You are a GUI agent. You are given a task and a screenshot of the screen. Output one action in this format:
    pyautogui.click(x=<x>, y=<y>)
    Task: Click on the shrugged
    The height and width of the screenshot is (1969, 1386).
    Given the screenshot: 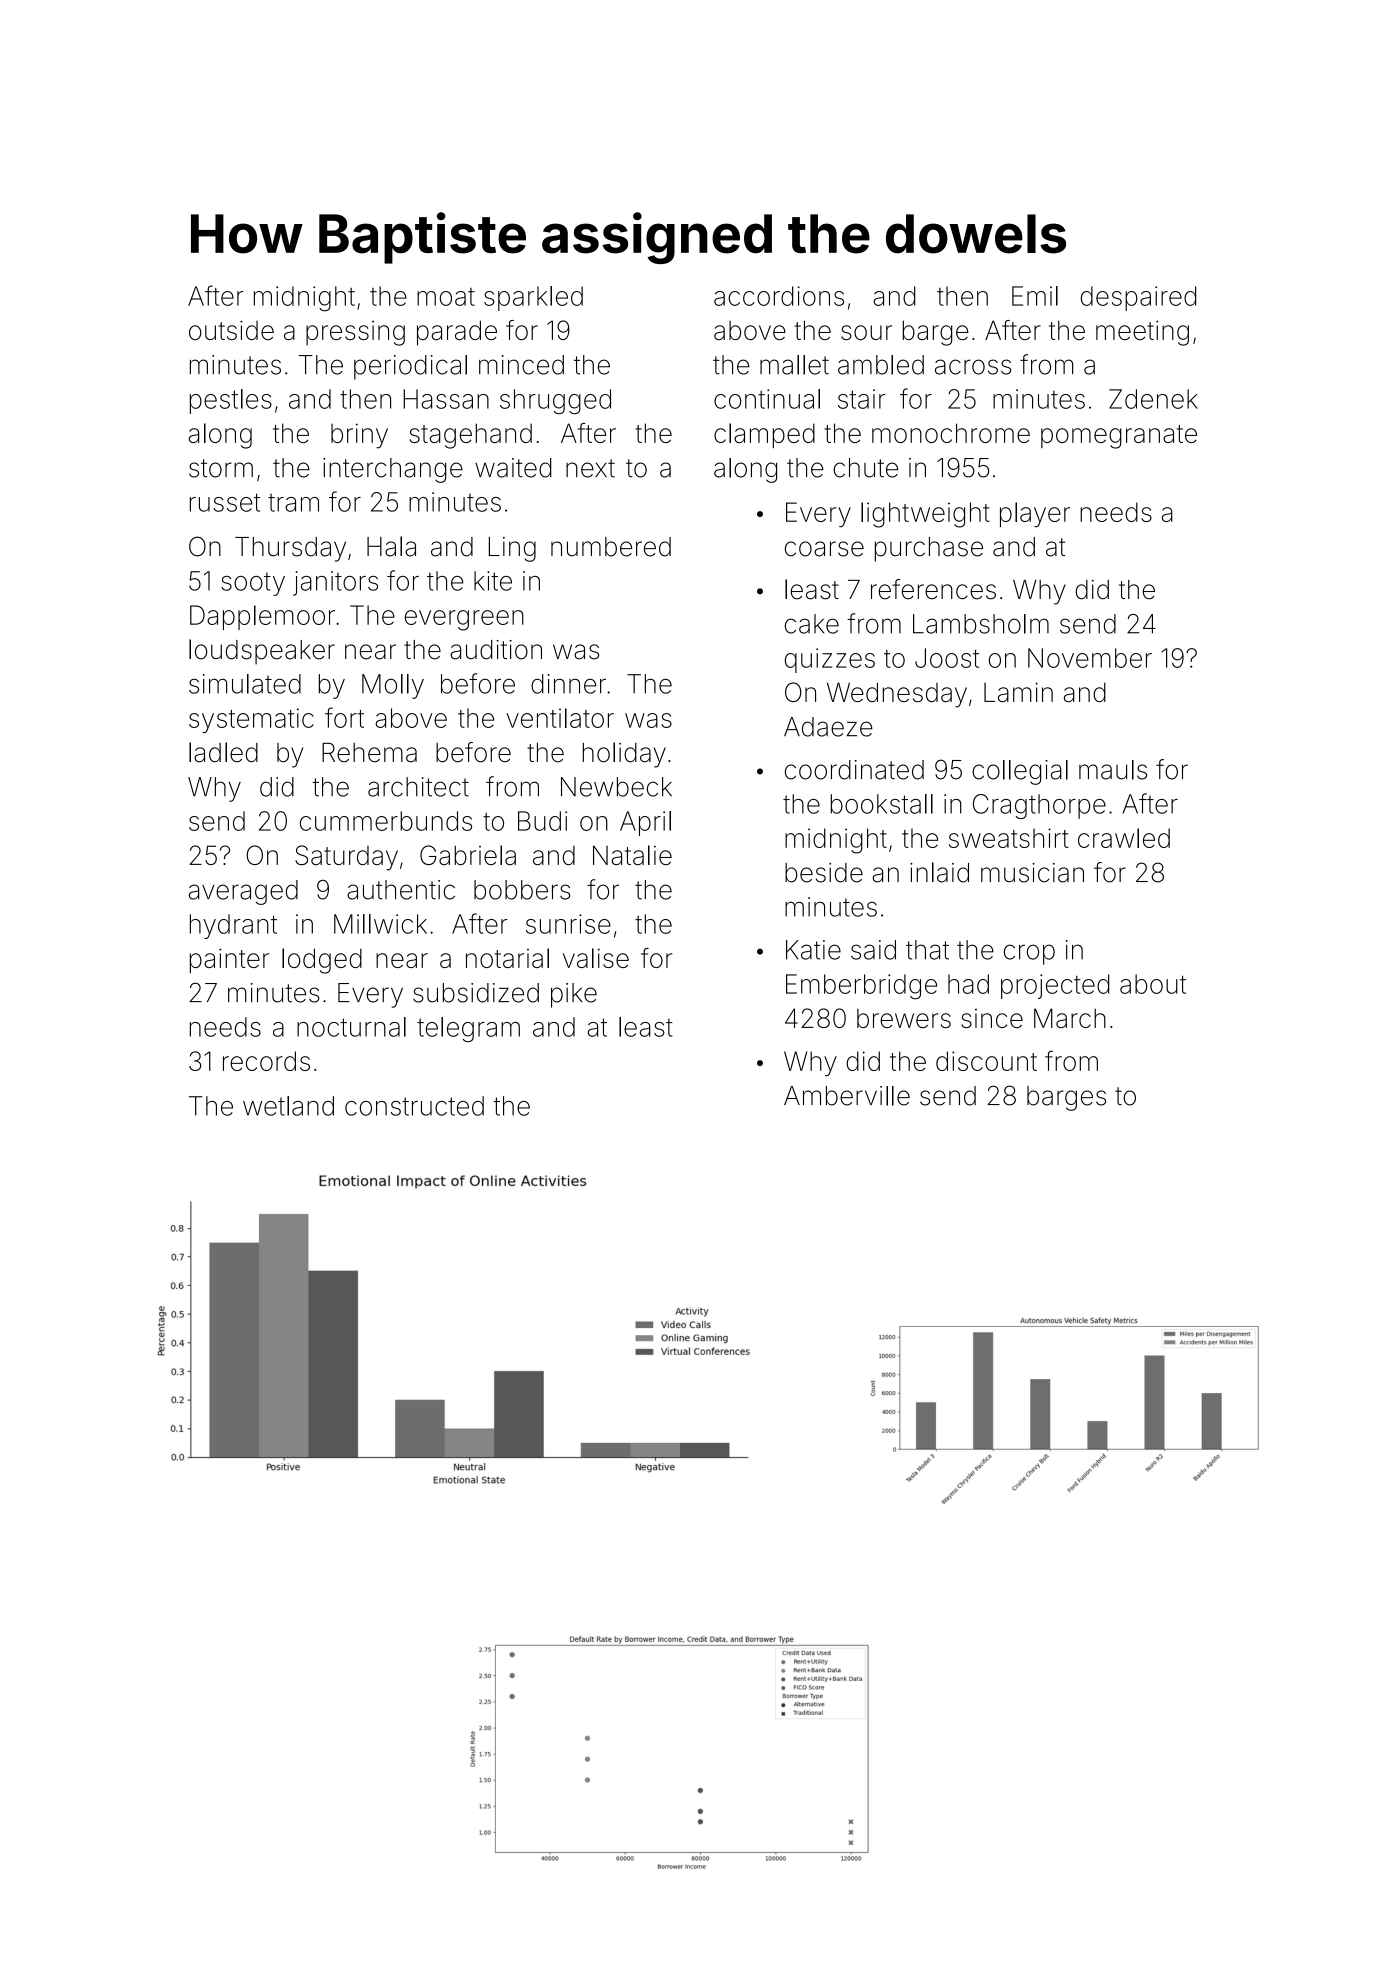 What is the action you would take?
    pyautogui.click(x=555, y=401)
